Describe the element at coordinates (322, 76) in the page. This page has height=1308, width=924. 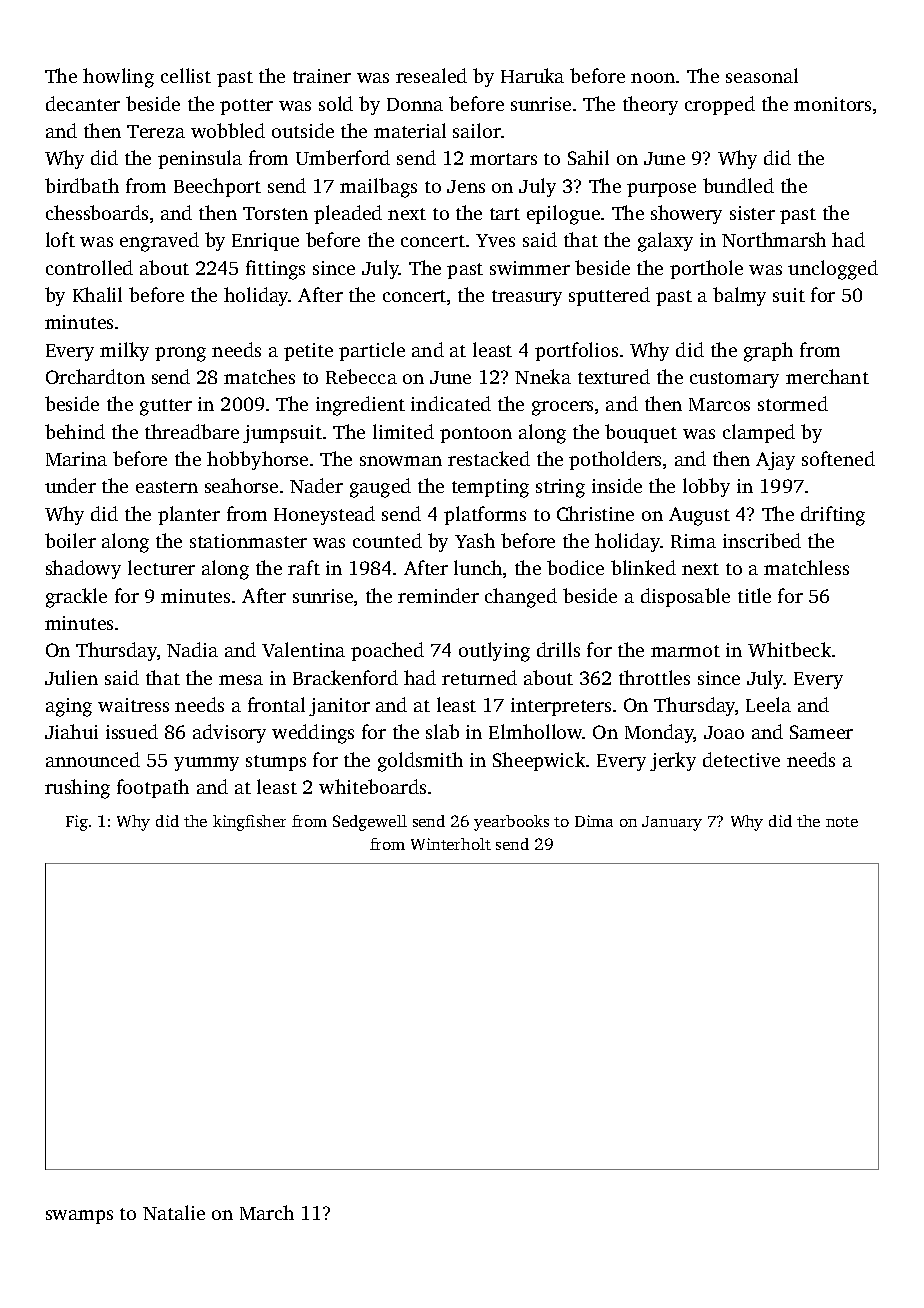
I see `trainer` at that location.
